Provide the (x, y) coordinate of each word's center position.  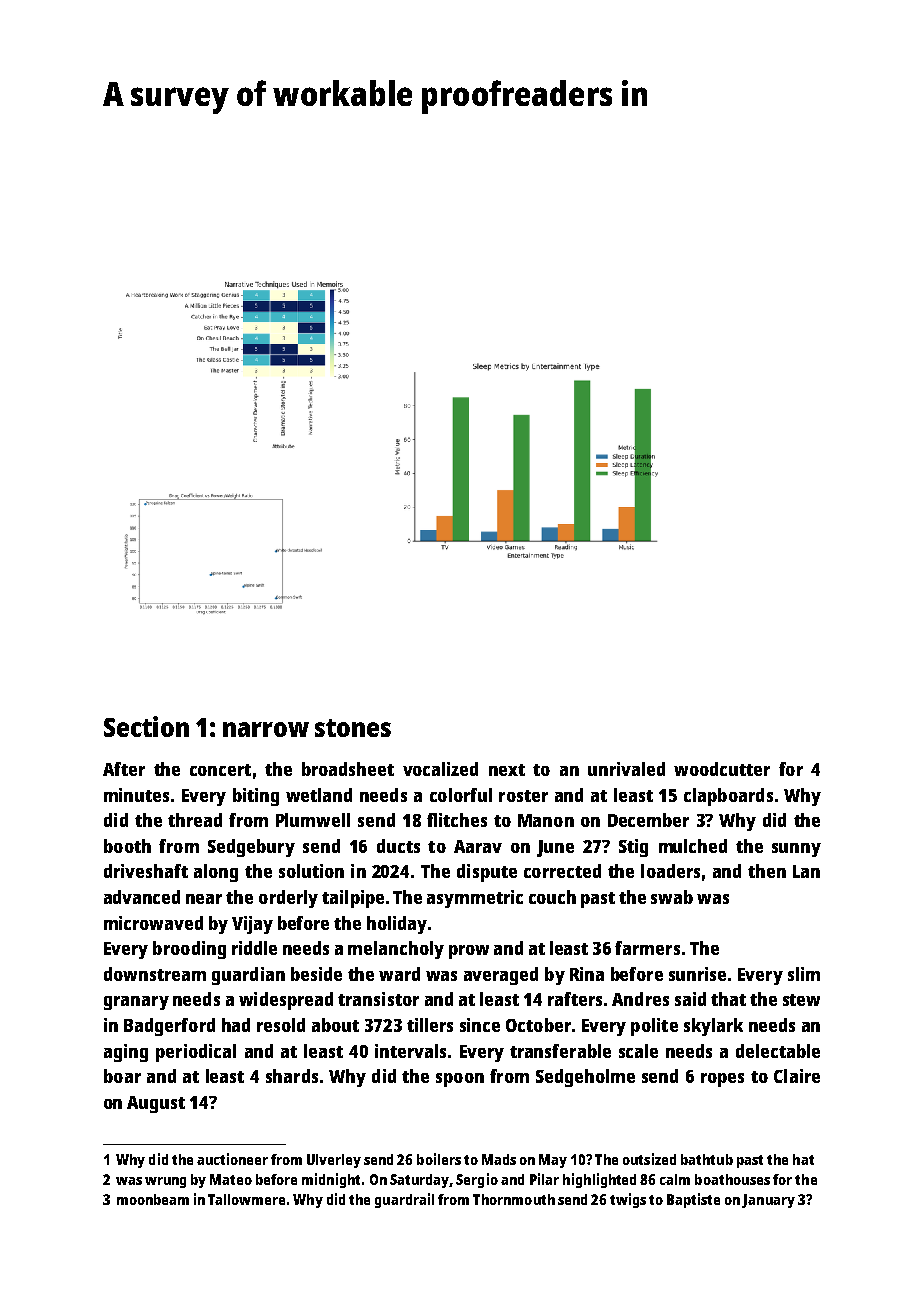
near (204, 899)
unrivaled (626, 769)
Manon (546, 820)
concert (220, 770)
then (767, 871)
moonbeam (153, 1199)
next (507, 770)
